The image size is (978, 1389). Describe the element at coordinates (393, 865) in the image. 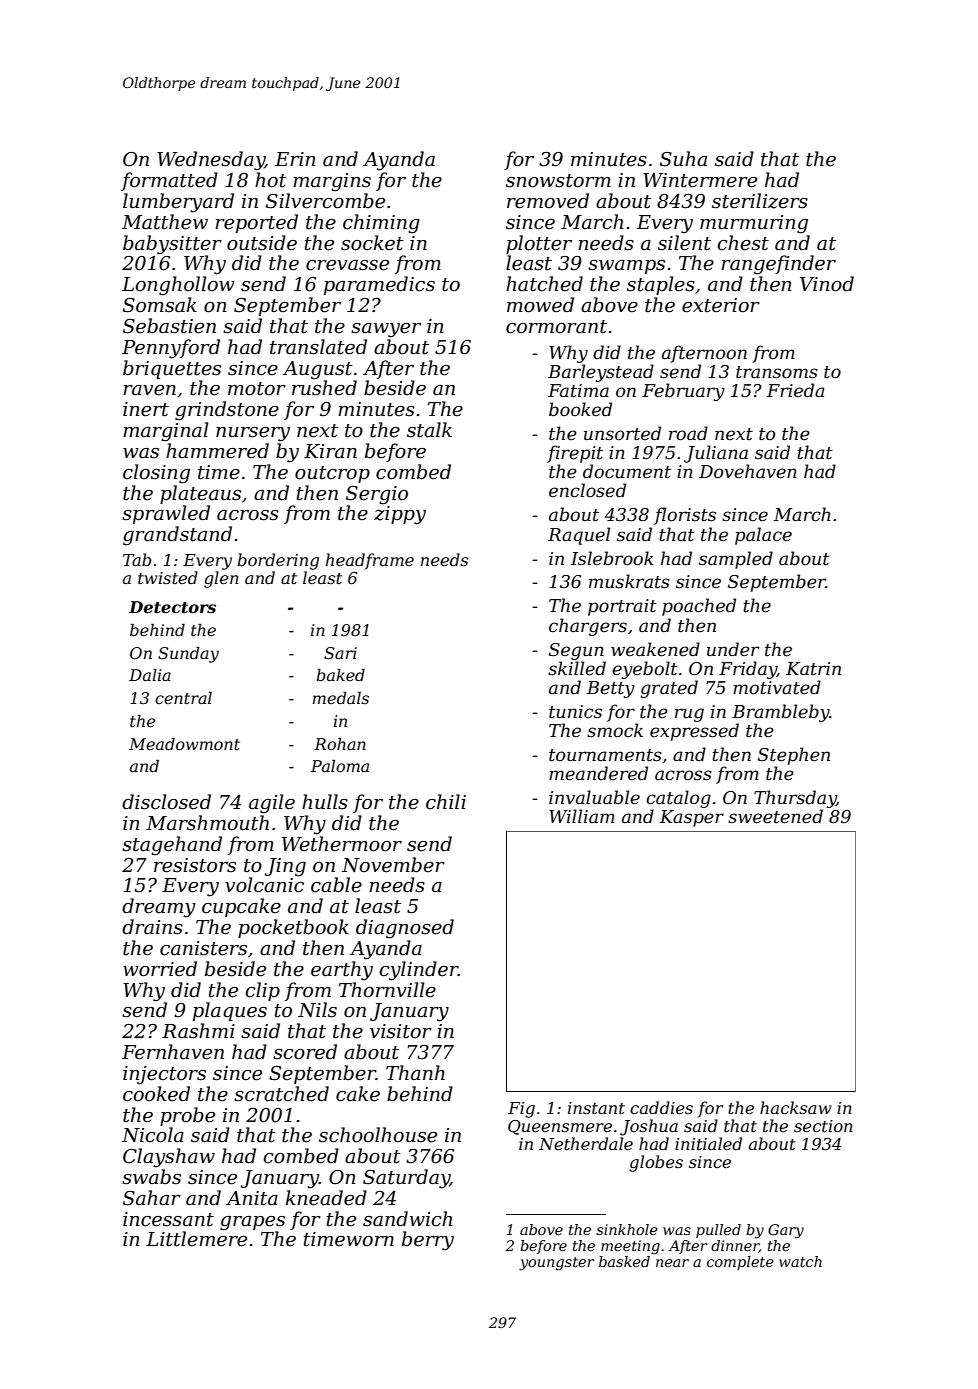

I see `November` at that location.
